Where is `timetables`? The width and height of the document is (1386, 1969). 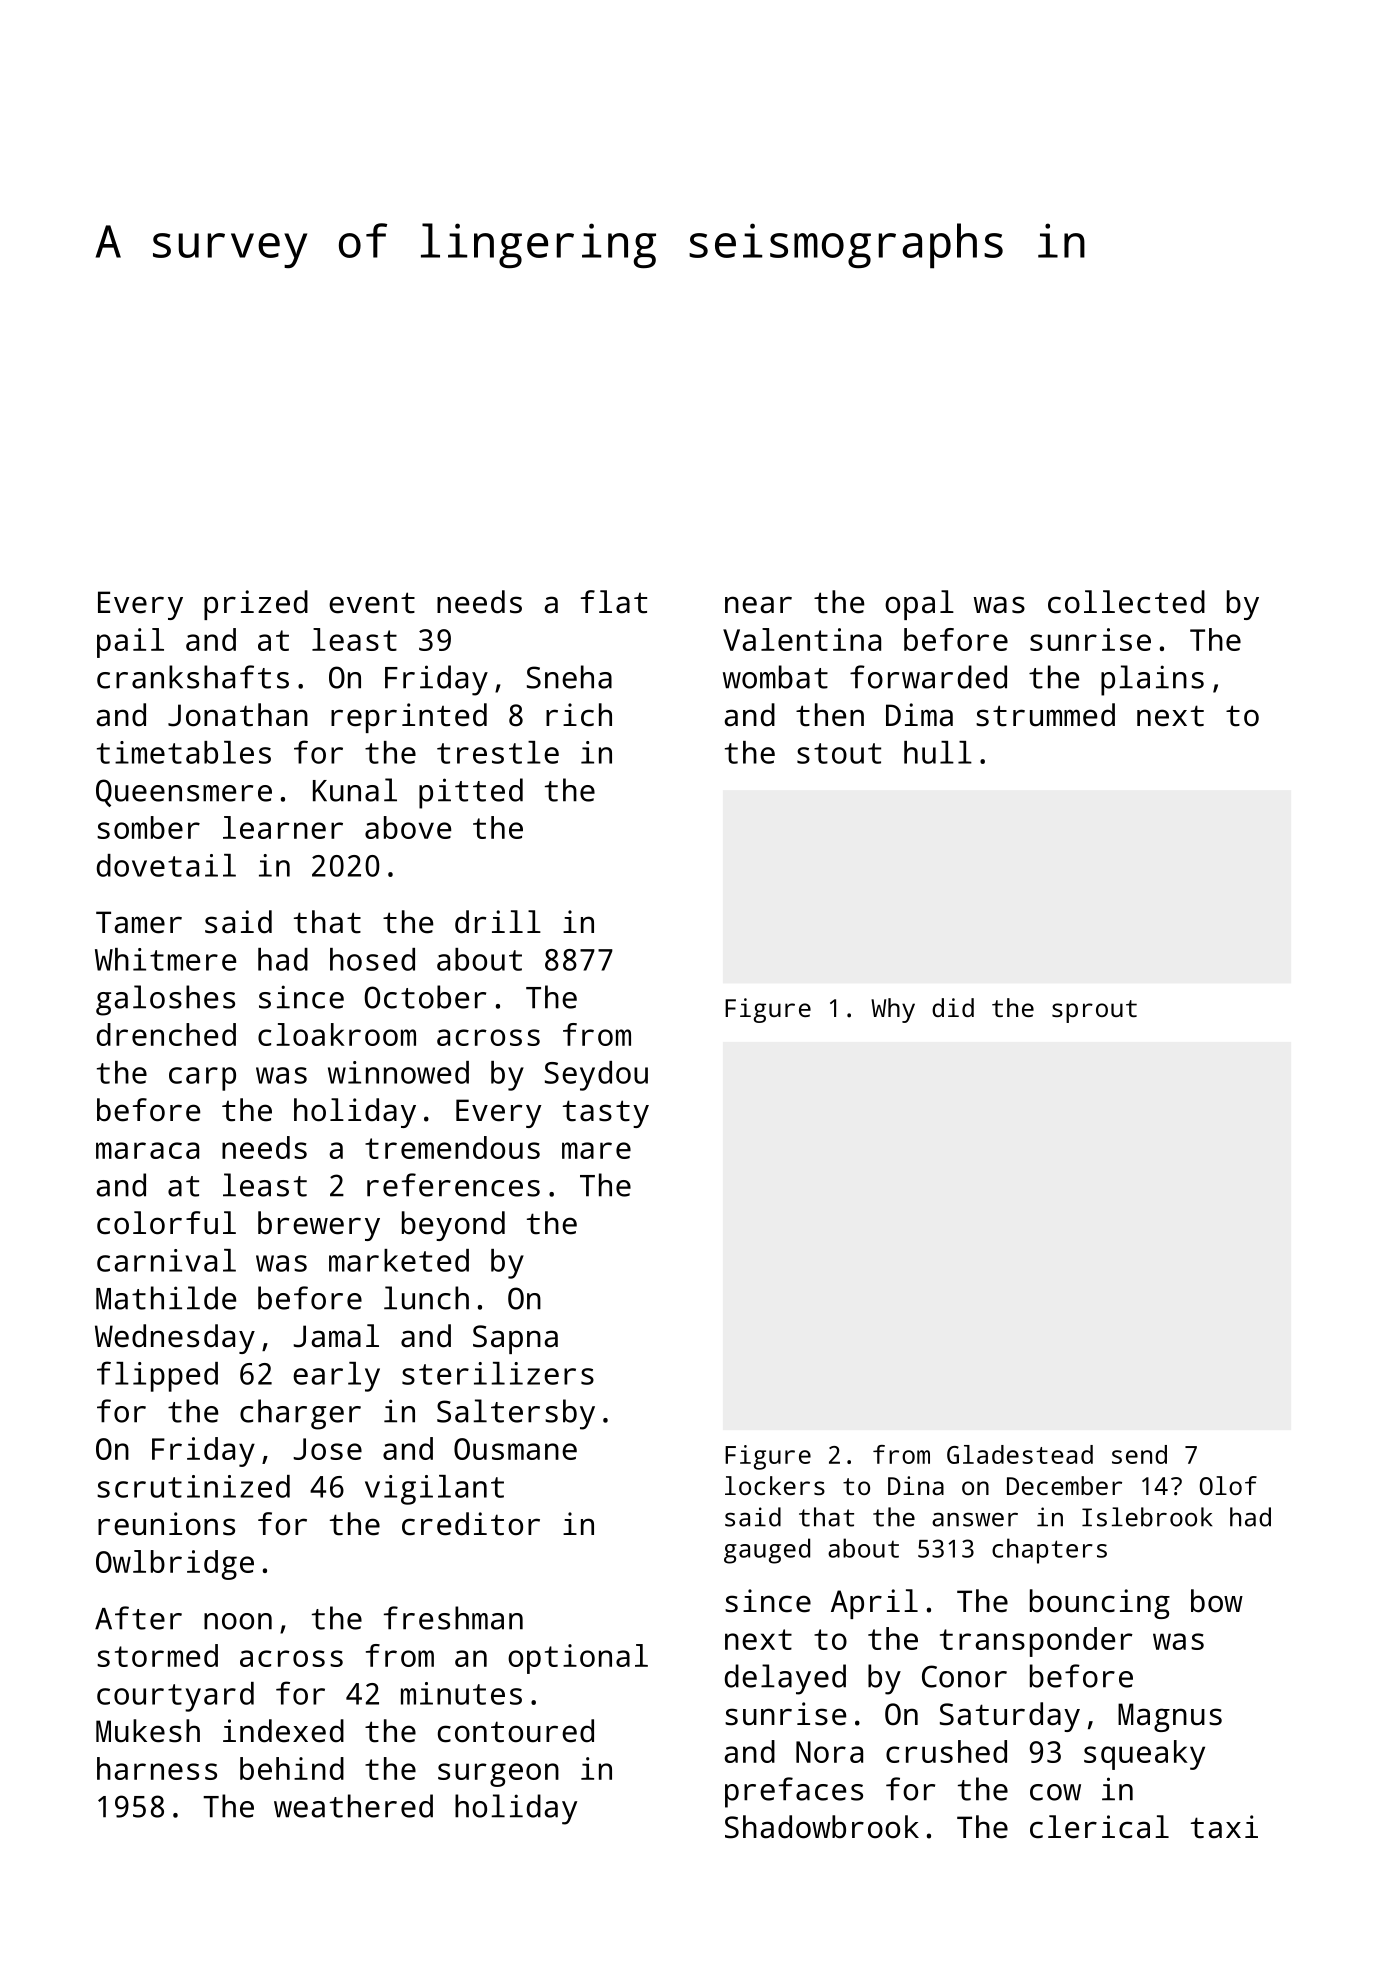 timetables is located at coordinates (184, 752).
